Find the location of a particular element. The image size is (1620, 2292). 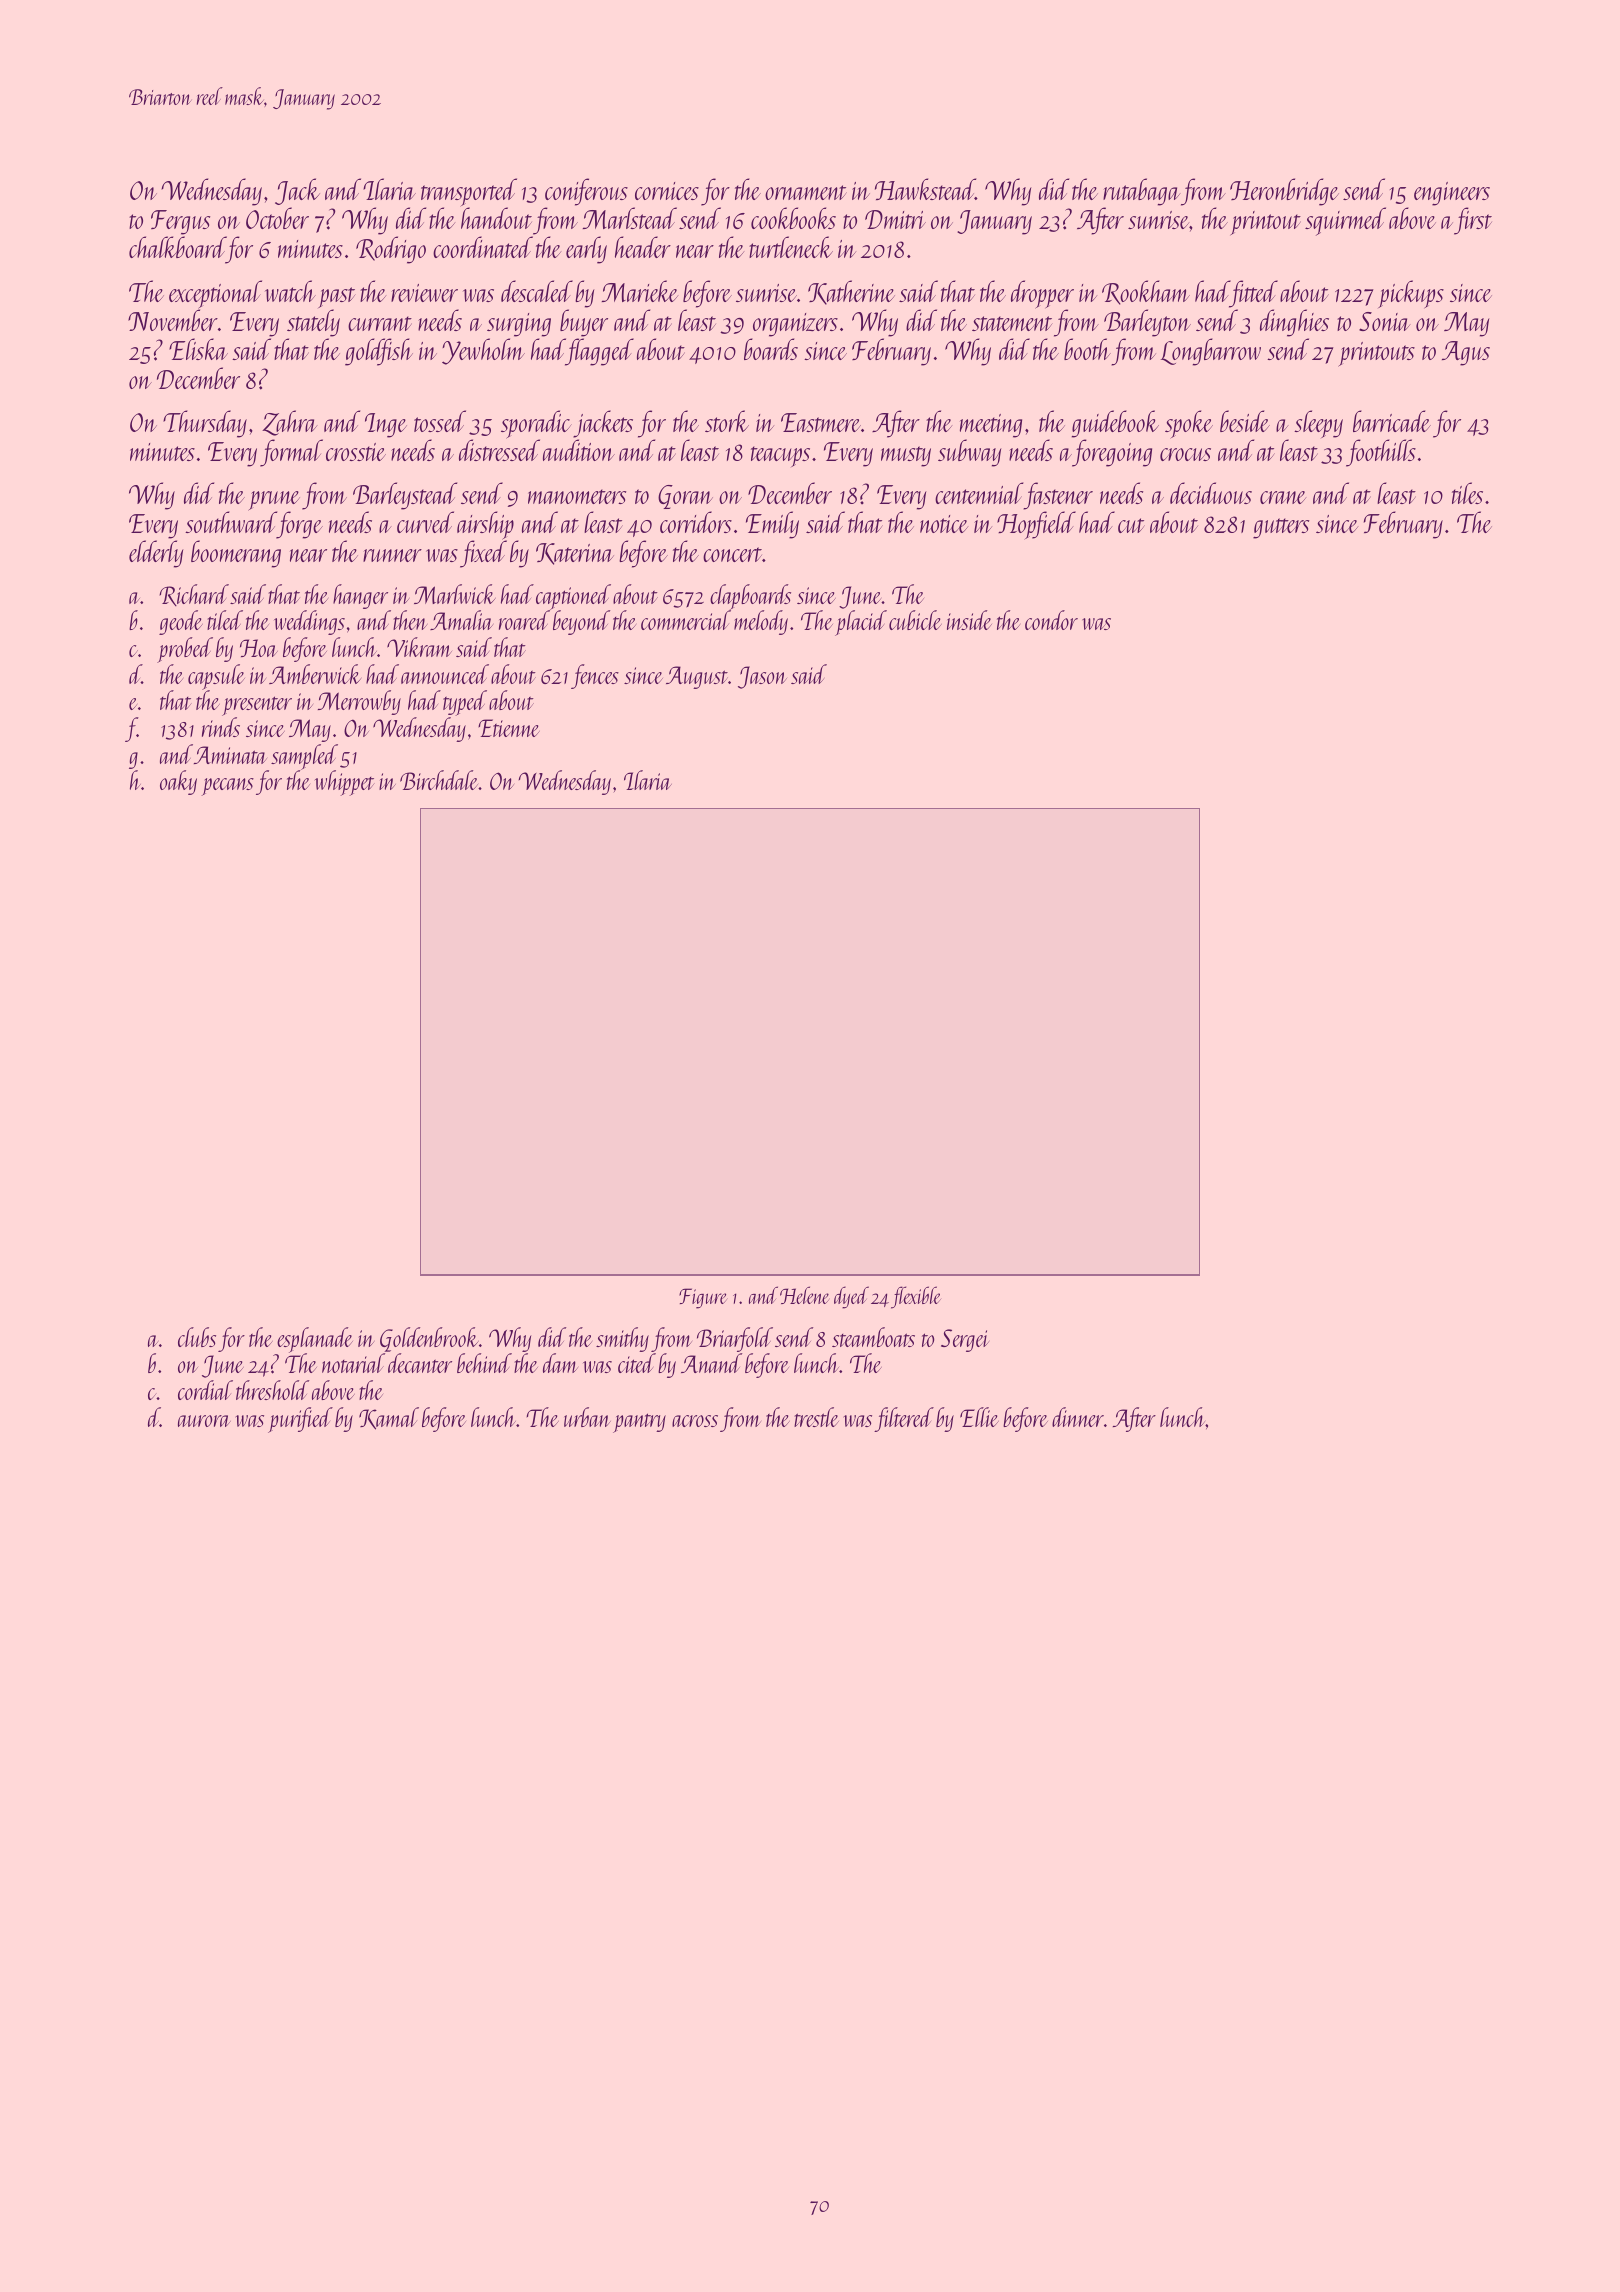

fixed is located at coordinates (483, 554).
